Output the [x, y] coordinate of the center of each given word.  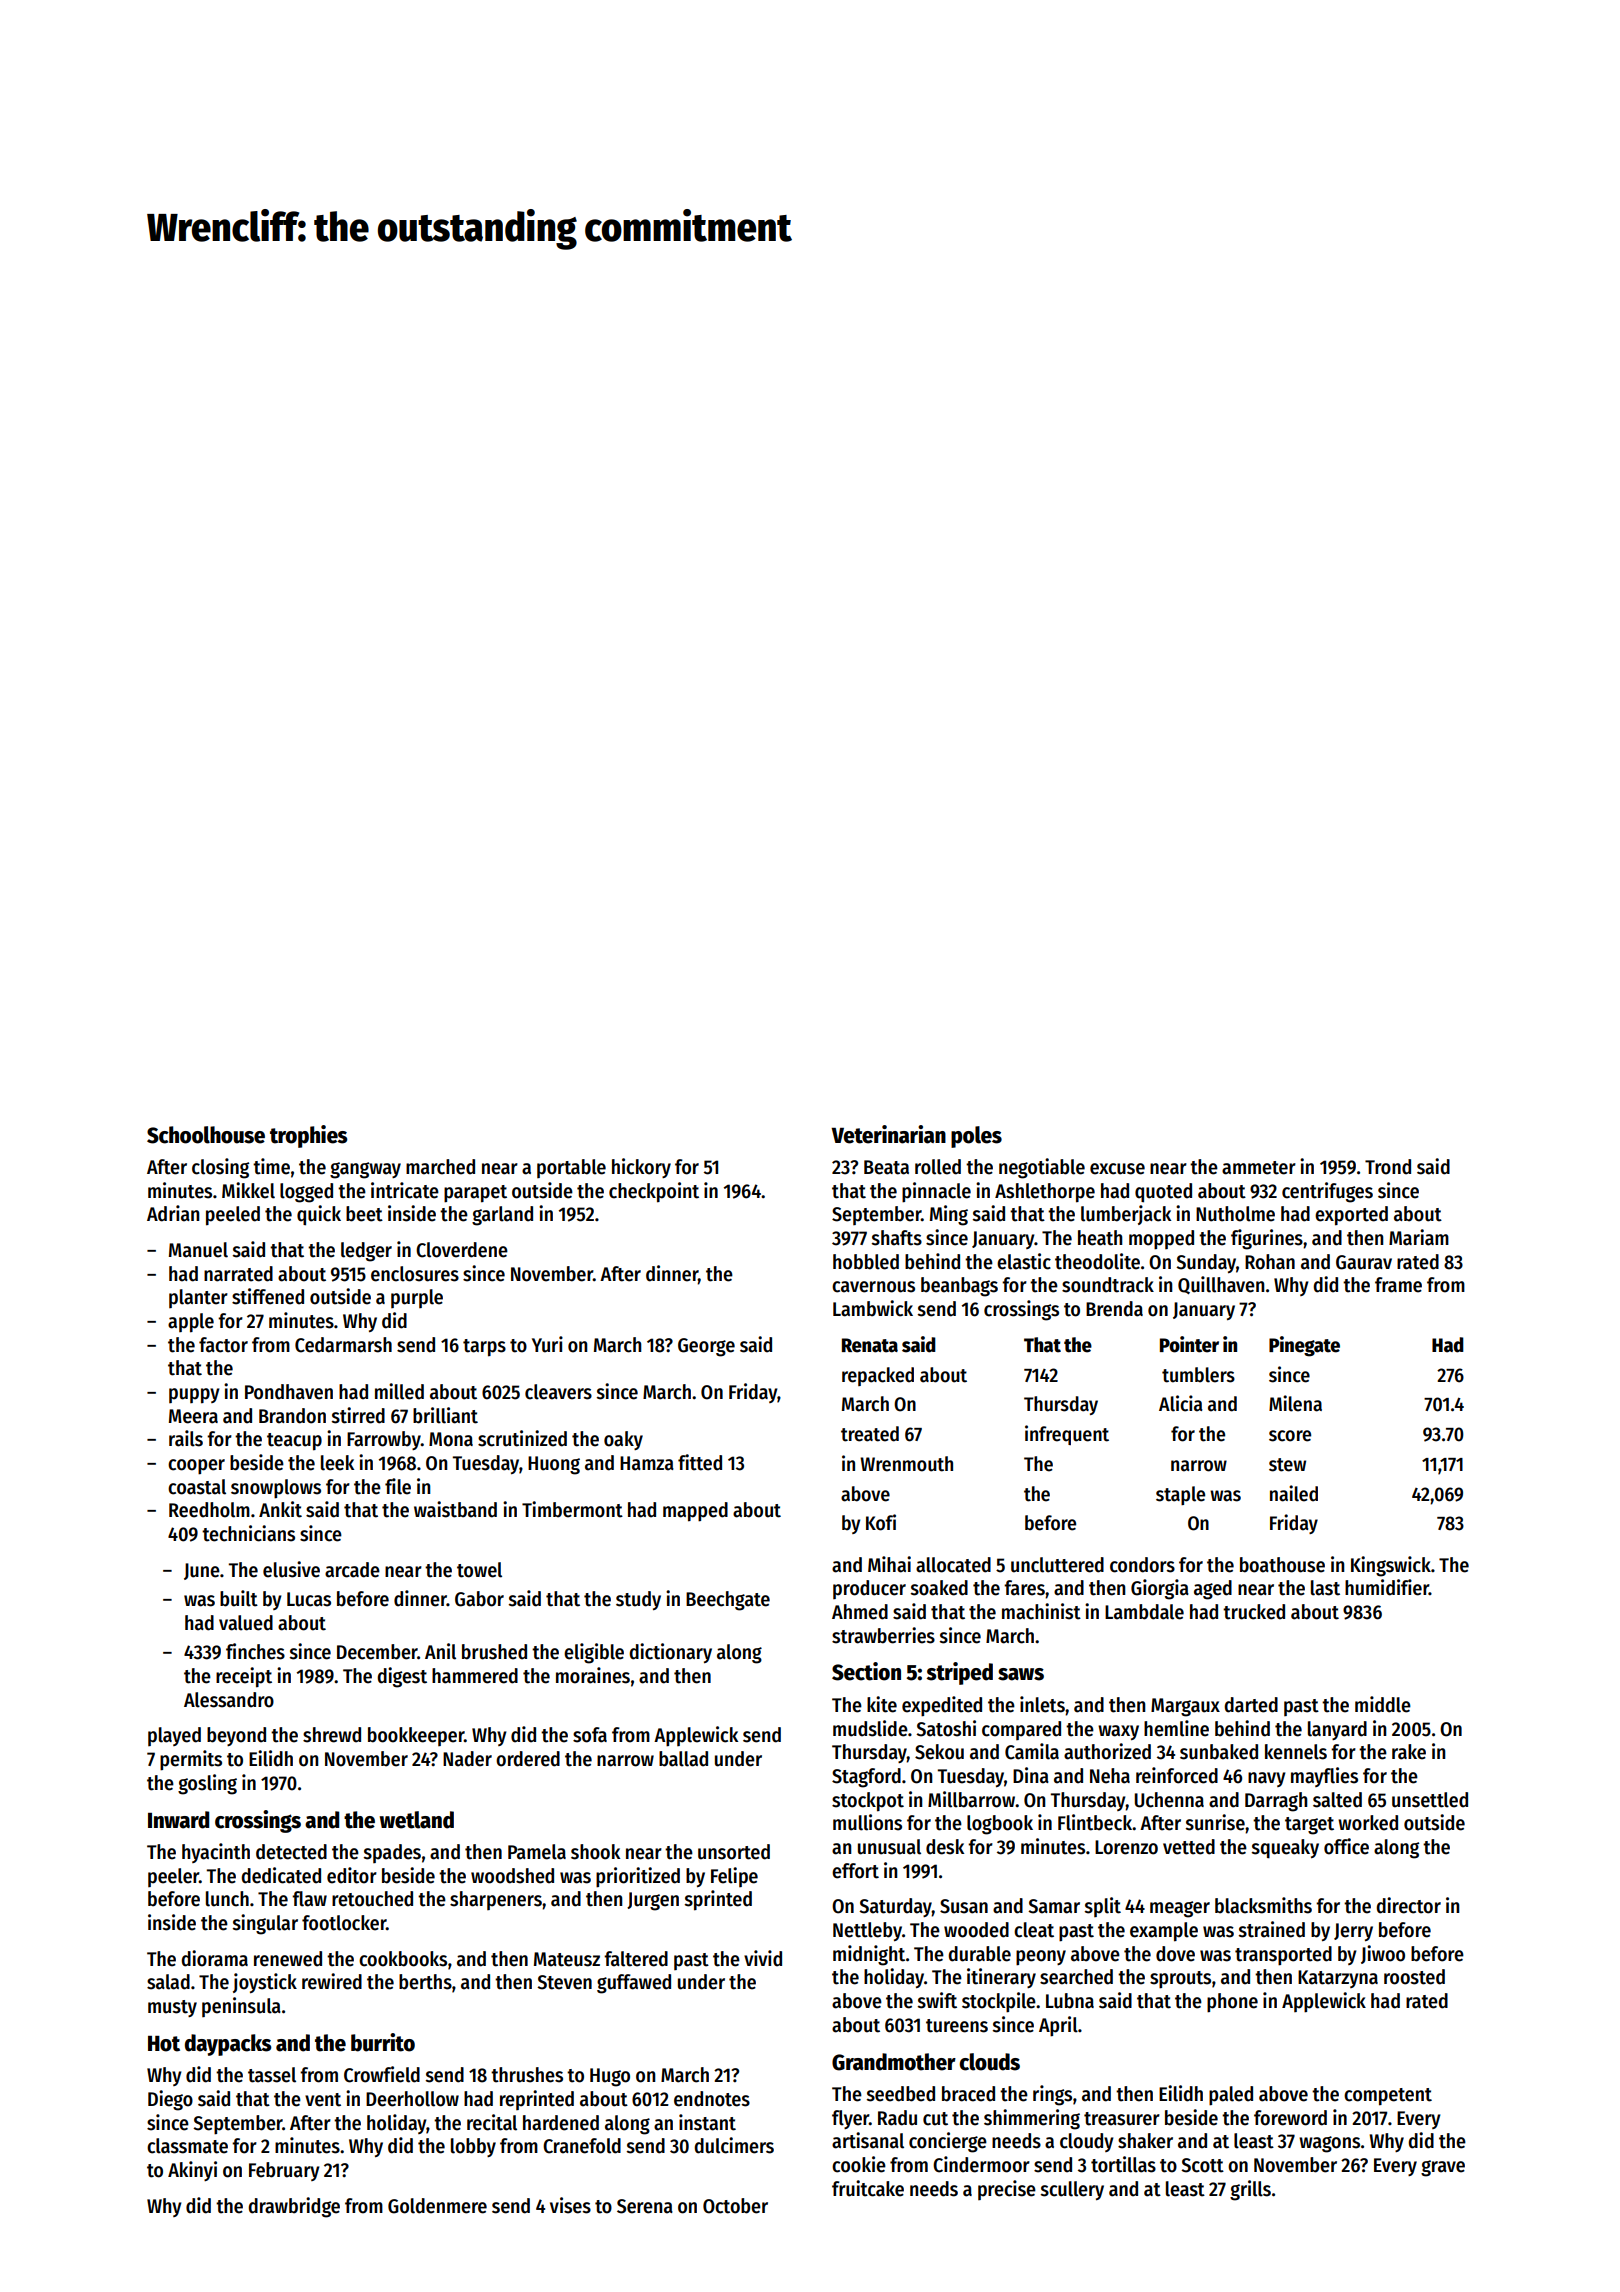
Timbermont [572, 1509]
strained [1272, 1929]
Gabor [479, 1599]
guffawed [634, 1984]
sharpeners [496, 1900]
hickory [641, 1168]
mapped [695, 1512]
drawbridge [294, 2207]
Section [866, 1671]
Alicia [1180, 1403]
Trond [1388, 1167]
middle [1383, 1704]
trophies [309, 1136]
